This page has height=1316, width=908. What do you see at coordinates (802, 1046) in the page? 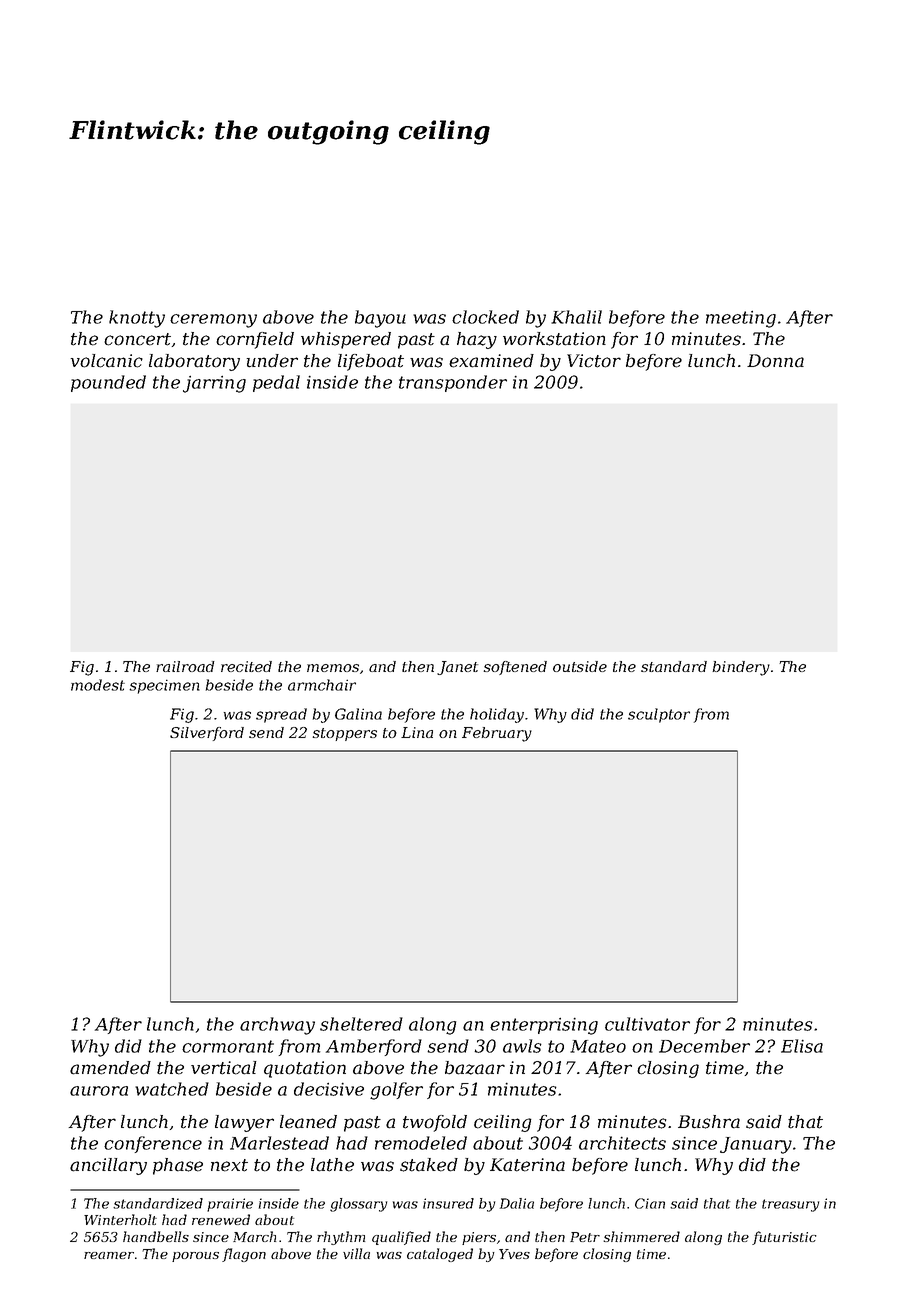
I see `Elisa` at bounding box center [802, 1046].
